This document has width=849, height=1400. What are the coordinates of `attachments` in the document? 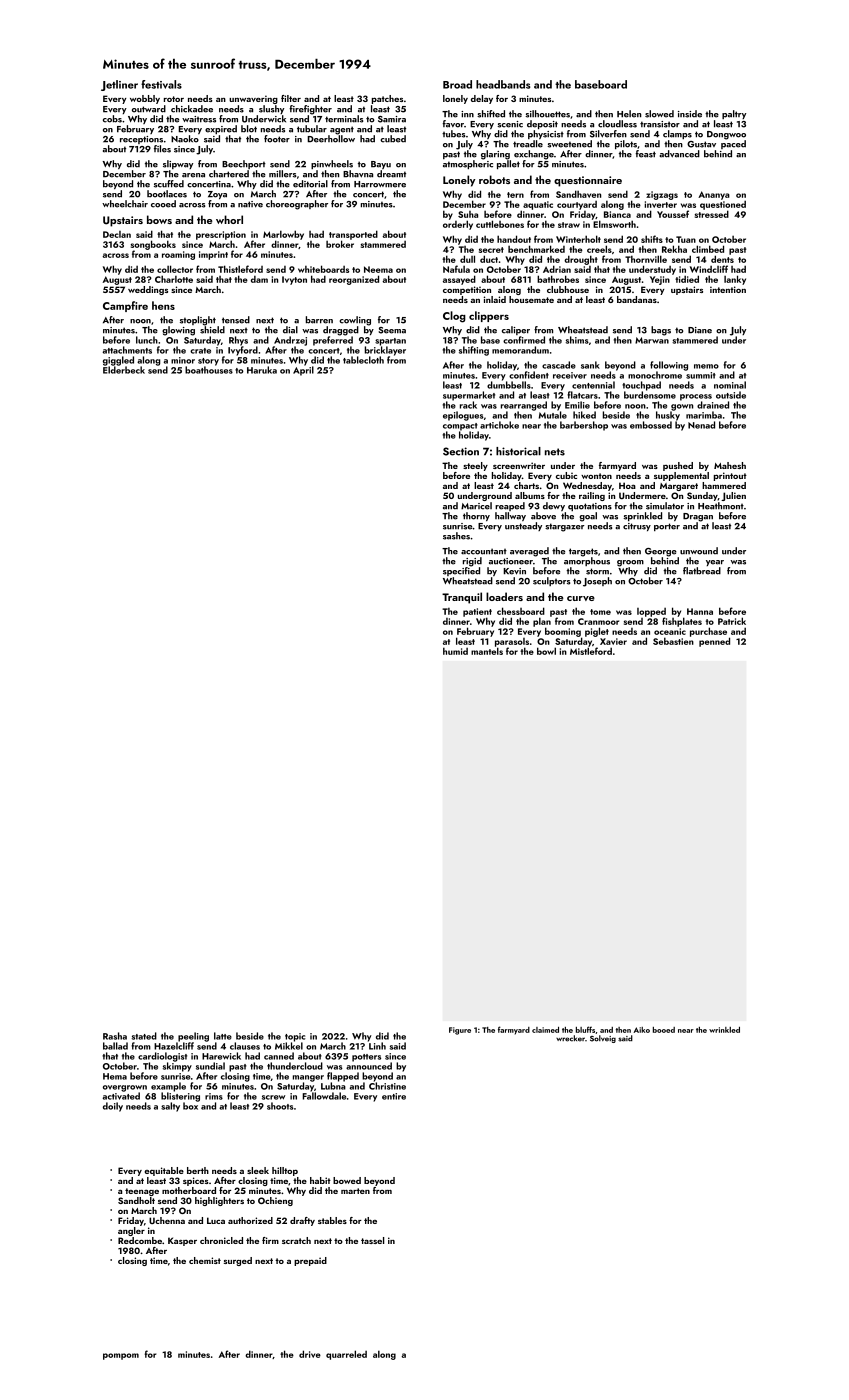 It's located at (127, 350).
